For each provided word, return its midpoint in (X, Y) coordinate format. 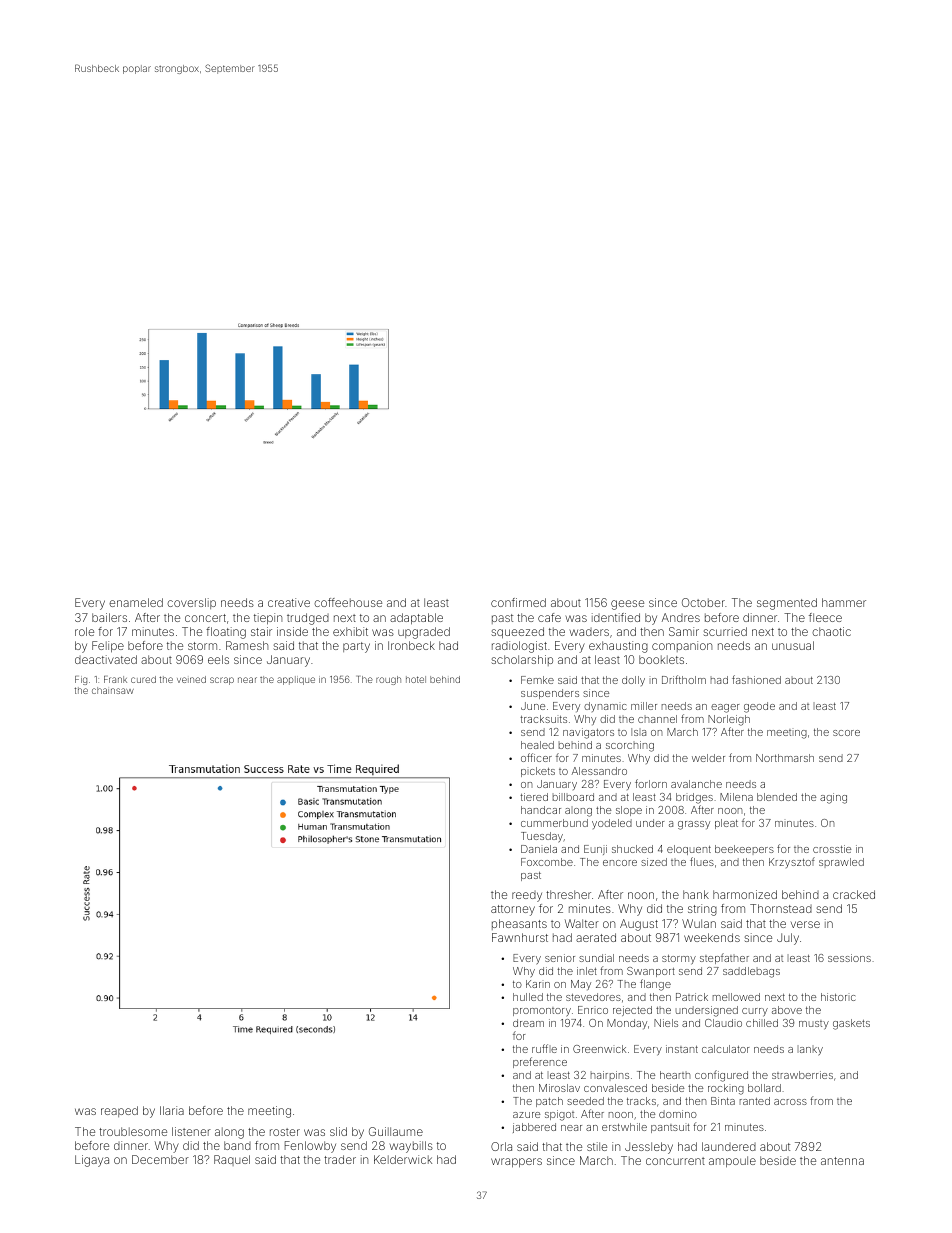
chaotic (831, 631)
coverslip (191, 603)
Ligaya (92, 1161)
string (702, 910)
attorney (513, 910)
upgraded (424, 633)
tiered (534, 797)
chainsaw (113, 690)
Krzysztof (792, 862)
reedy (527, 896)
